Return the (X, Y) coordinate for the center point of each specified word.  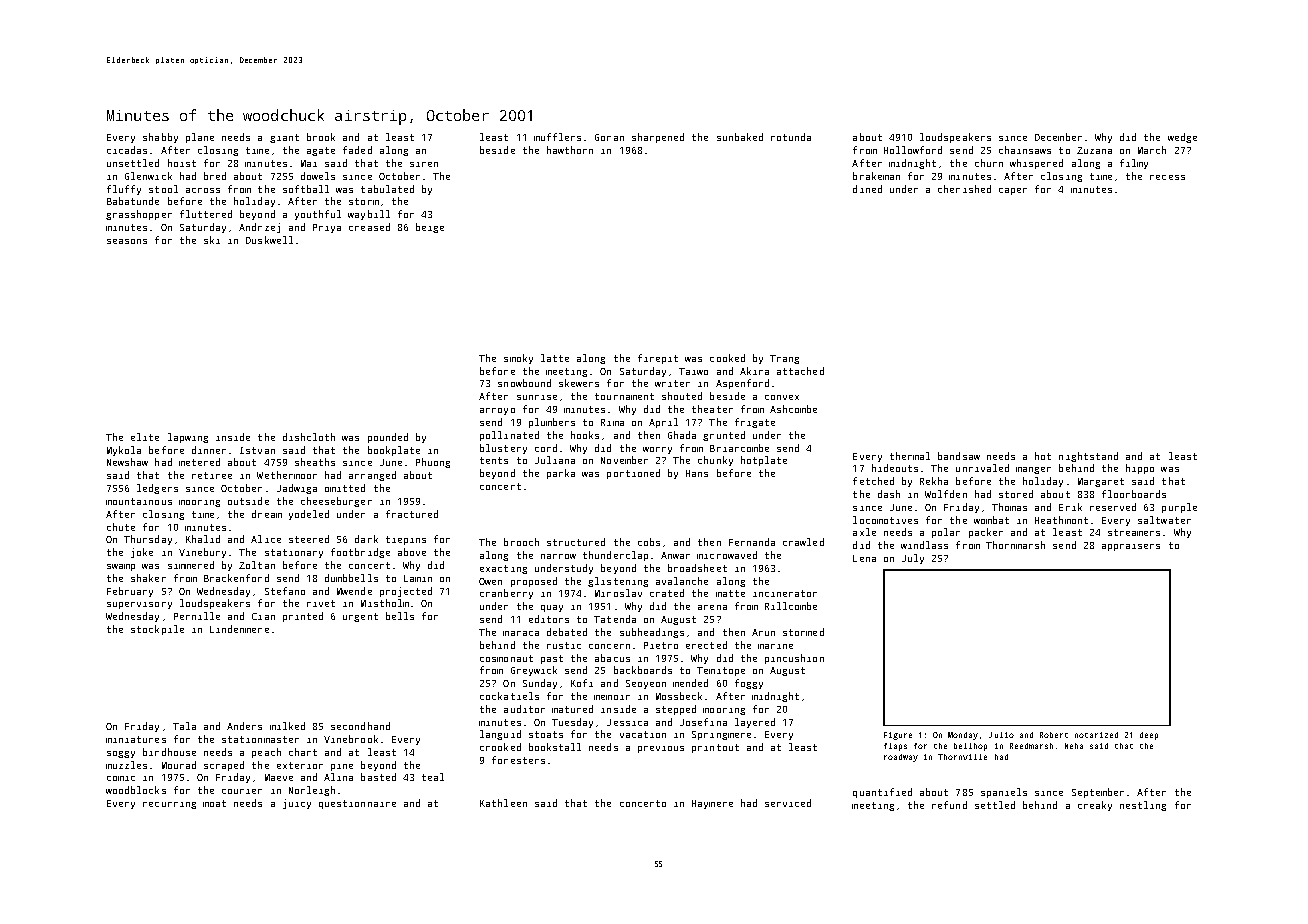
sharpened (658, 138)
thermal (910, 456)
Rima (612, 422)
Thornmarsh (1015, 545)
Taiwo (693, 371)
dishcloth (309, 437)
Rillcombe (791, 606)
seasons (127, 241)
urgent (360, 617)
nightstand (1088, 457)
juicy (297, 804)
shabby (160, 138)
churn (989, 163)
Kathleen (503, 803)
